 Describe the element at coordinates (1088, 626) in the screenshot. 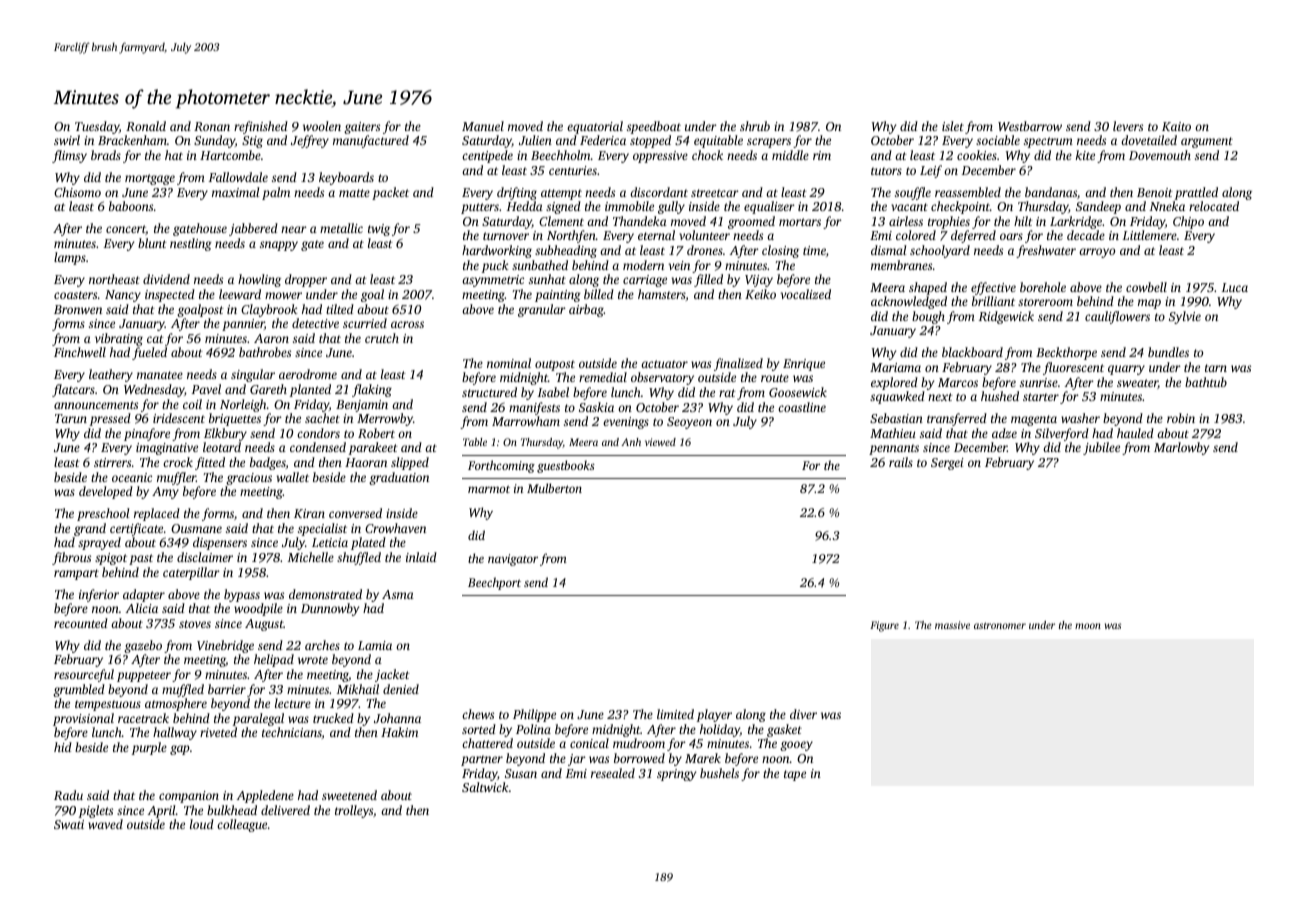

I see `moon` at that location.
